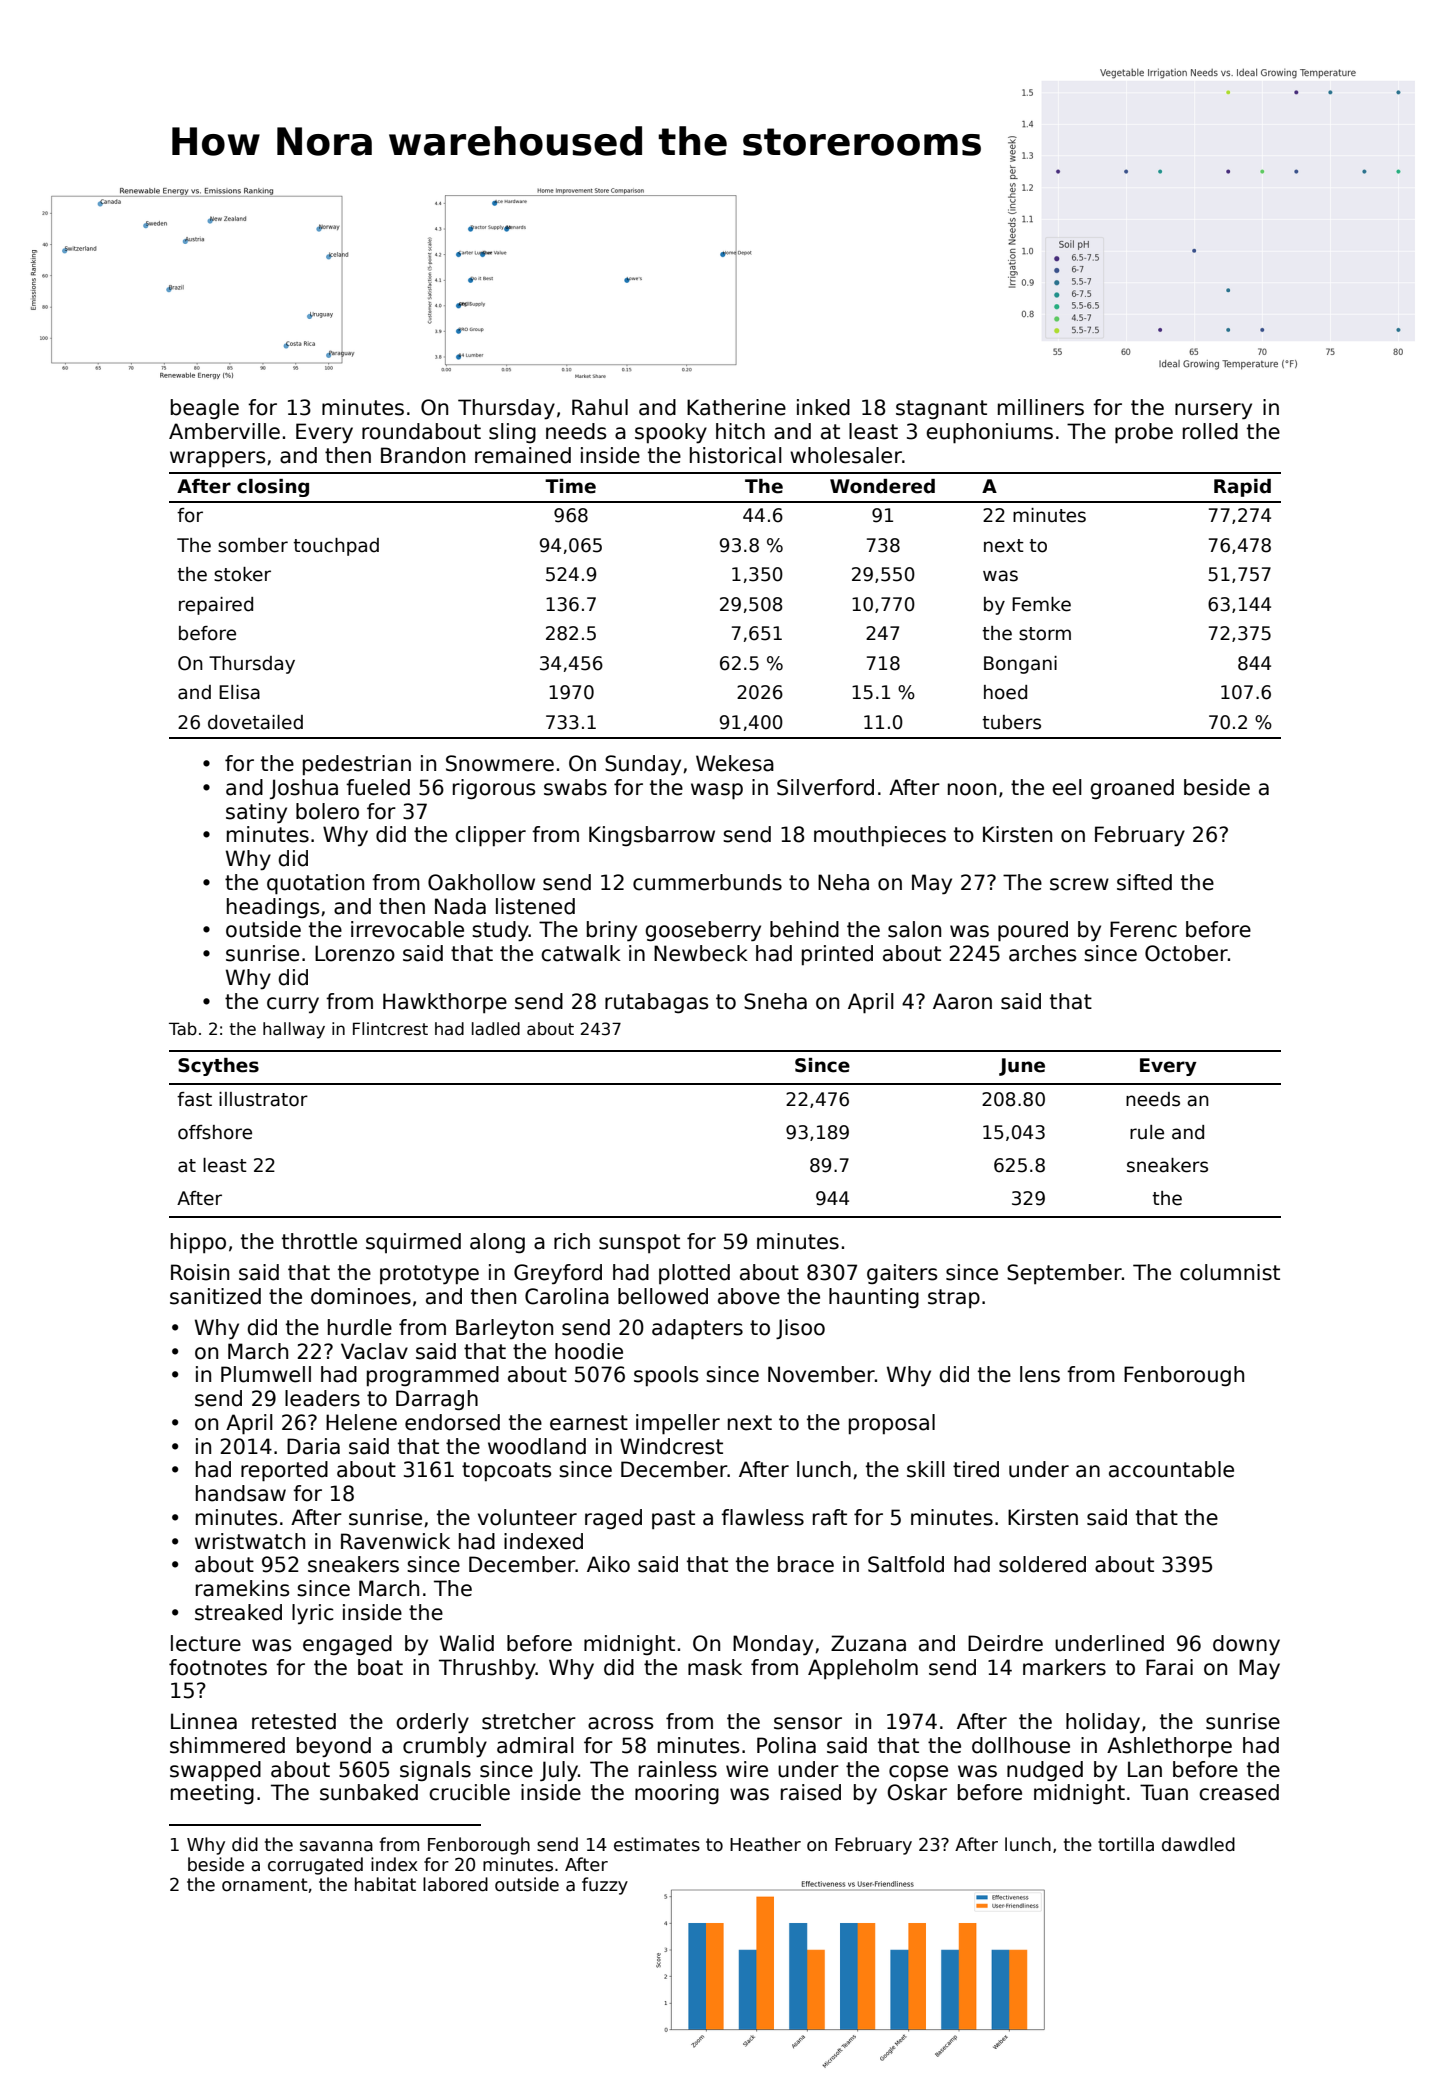 The height and width of the screenshot is (2100, 1450). What do you see at coordinates (1171, 1469) in the screenshot?
I see `accountable` at bounding box center [1171, 1469].
